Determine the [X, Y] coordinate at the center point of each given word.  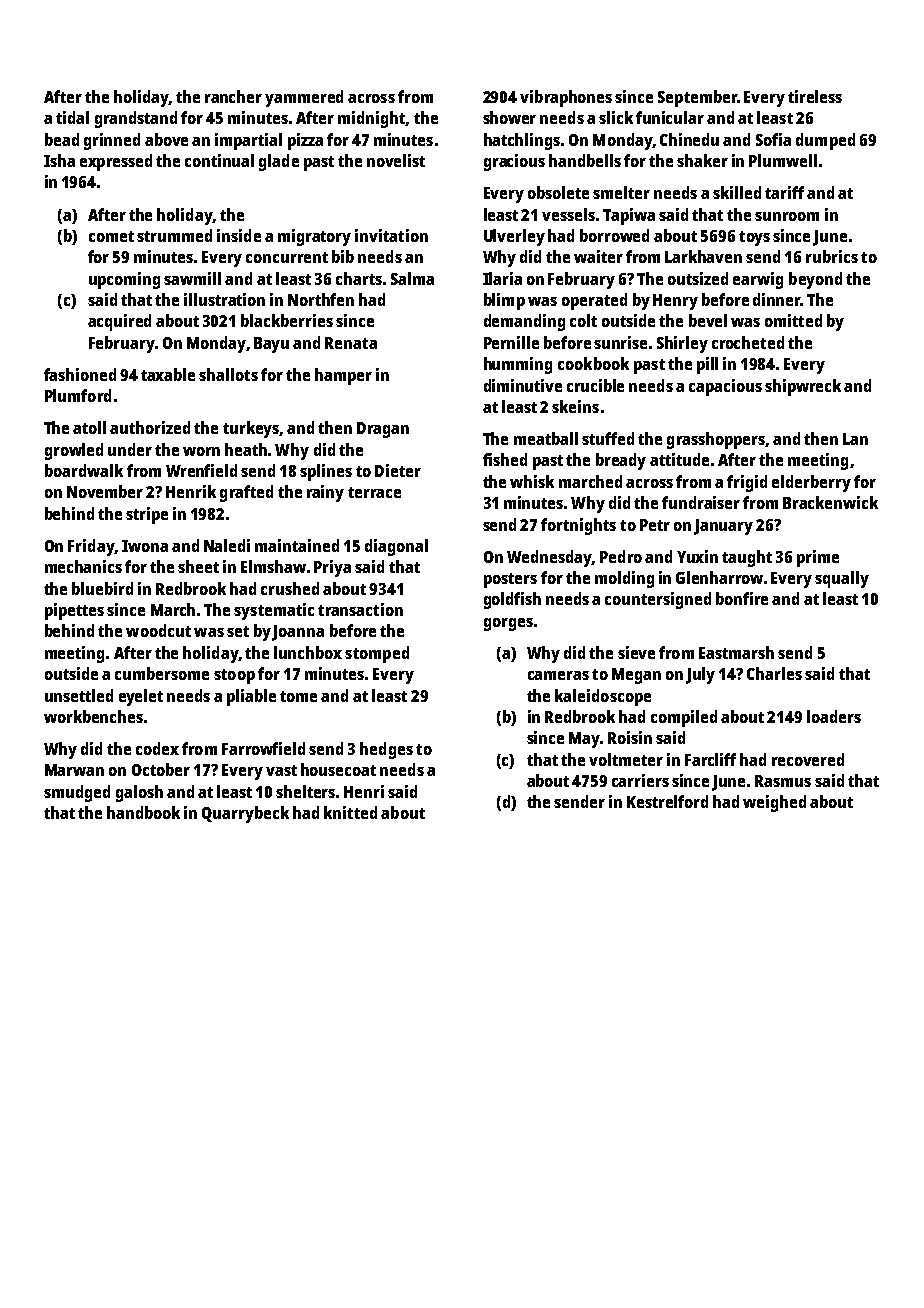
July [700, 675]
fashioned [80, 374]
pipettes [74, 611]
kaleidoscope [603, 697]
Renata [351, 343]
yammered [304, 98]
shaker [702, 160]
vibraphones [566, 98]
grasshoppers [716, 440]
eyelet [141, 697]
